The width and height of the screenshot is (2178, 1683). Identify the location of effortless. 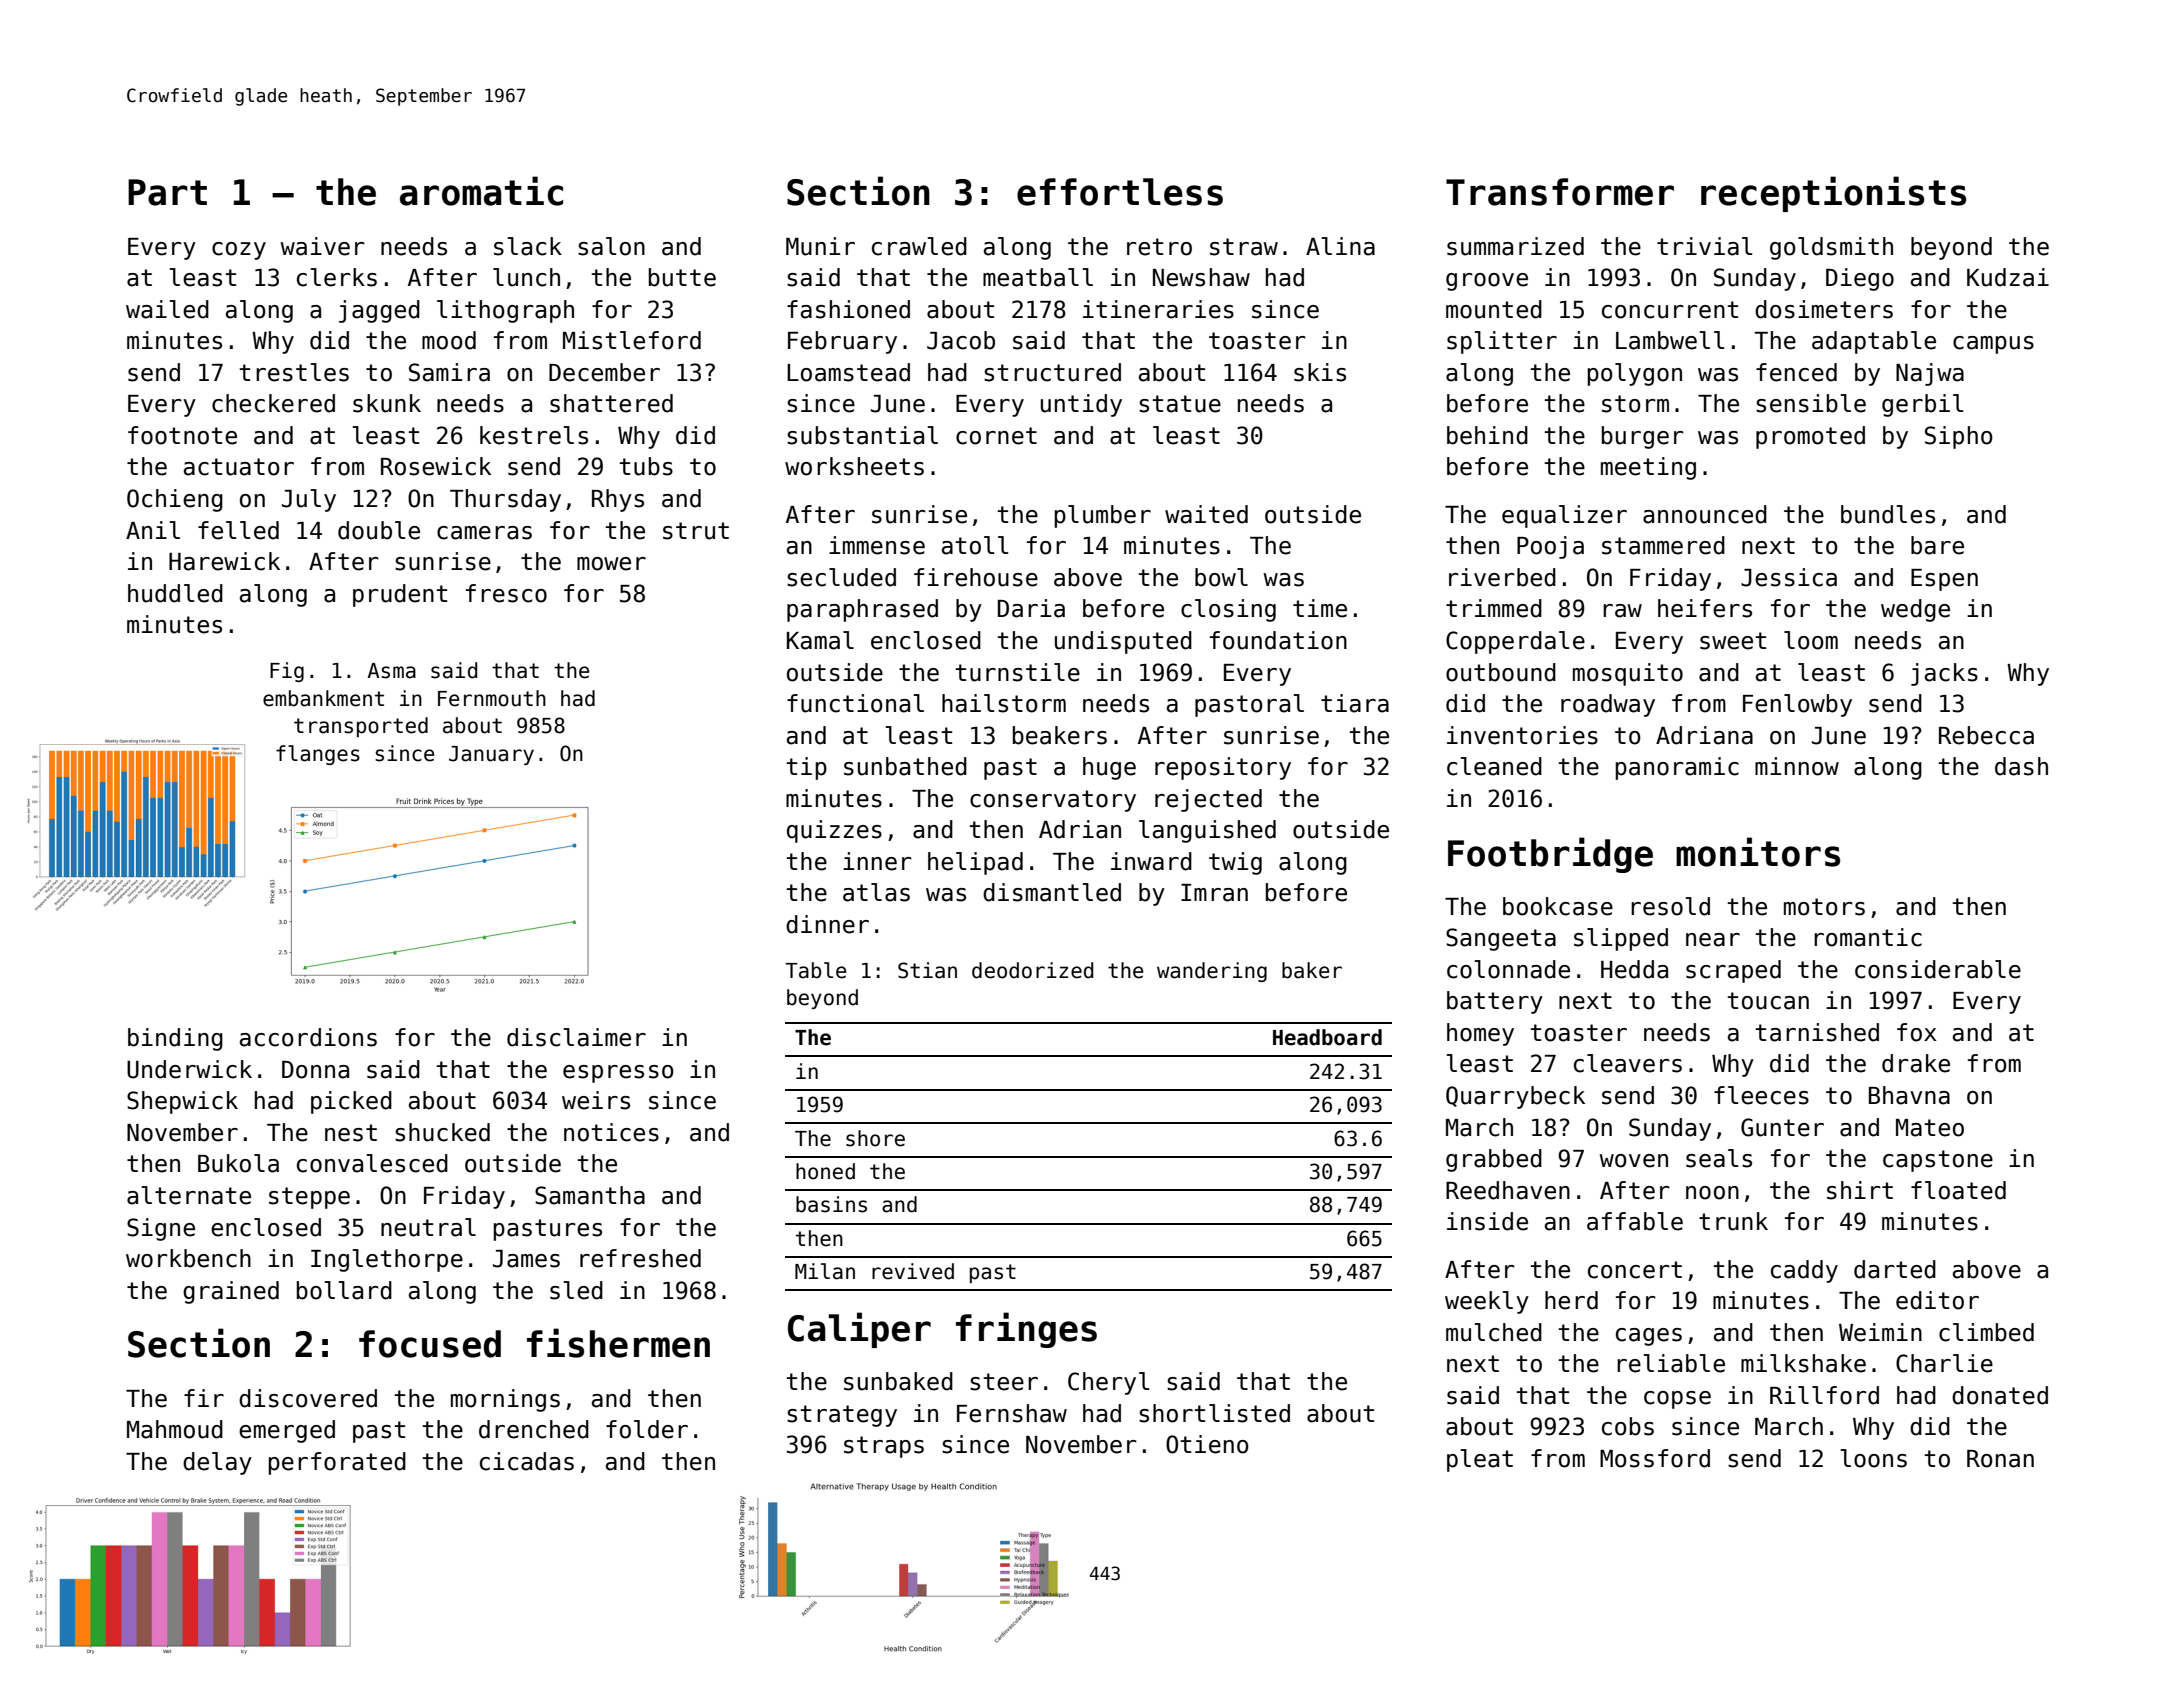
(1120, 192).
